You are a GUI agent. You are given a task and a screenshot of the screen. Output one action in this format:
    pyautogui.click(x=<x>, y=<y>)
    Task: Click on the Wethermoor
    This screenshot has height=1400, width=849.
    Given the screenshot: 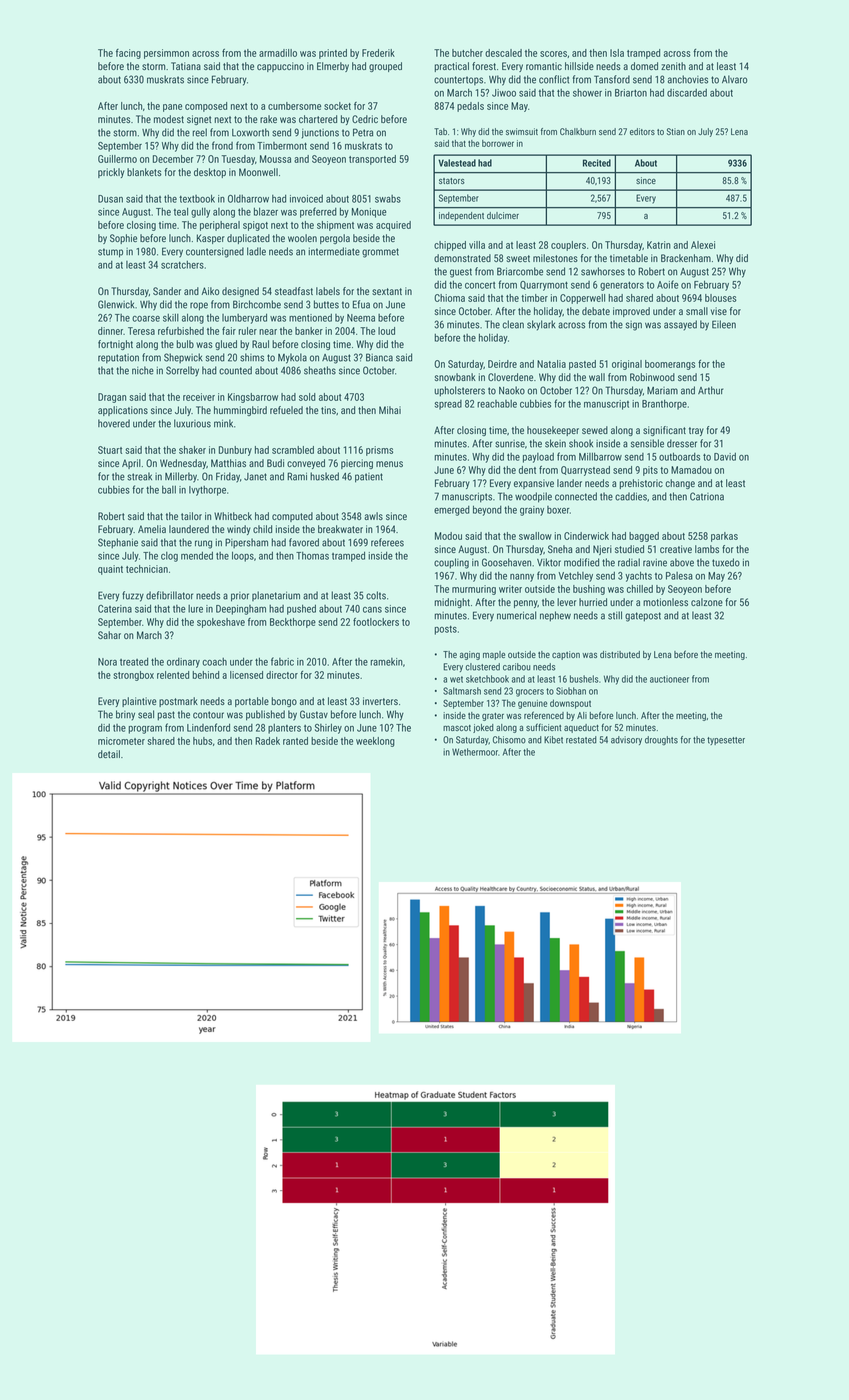 What is the action you would take?
    pyautogui.click(x=475, y=752)
